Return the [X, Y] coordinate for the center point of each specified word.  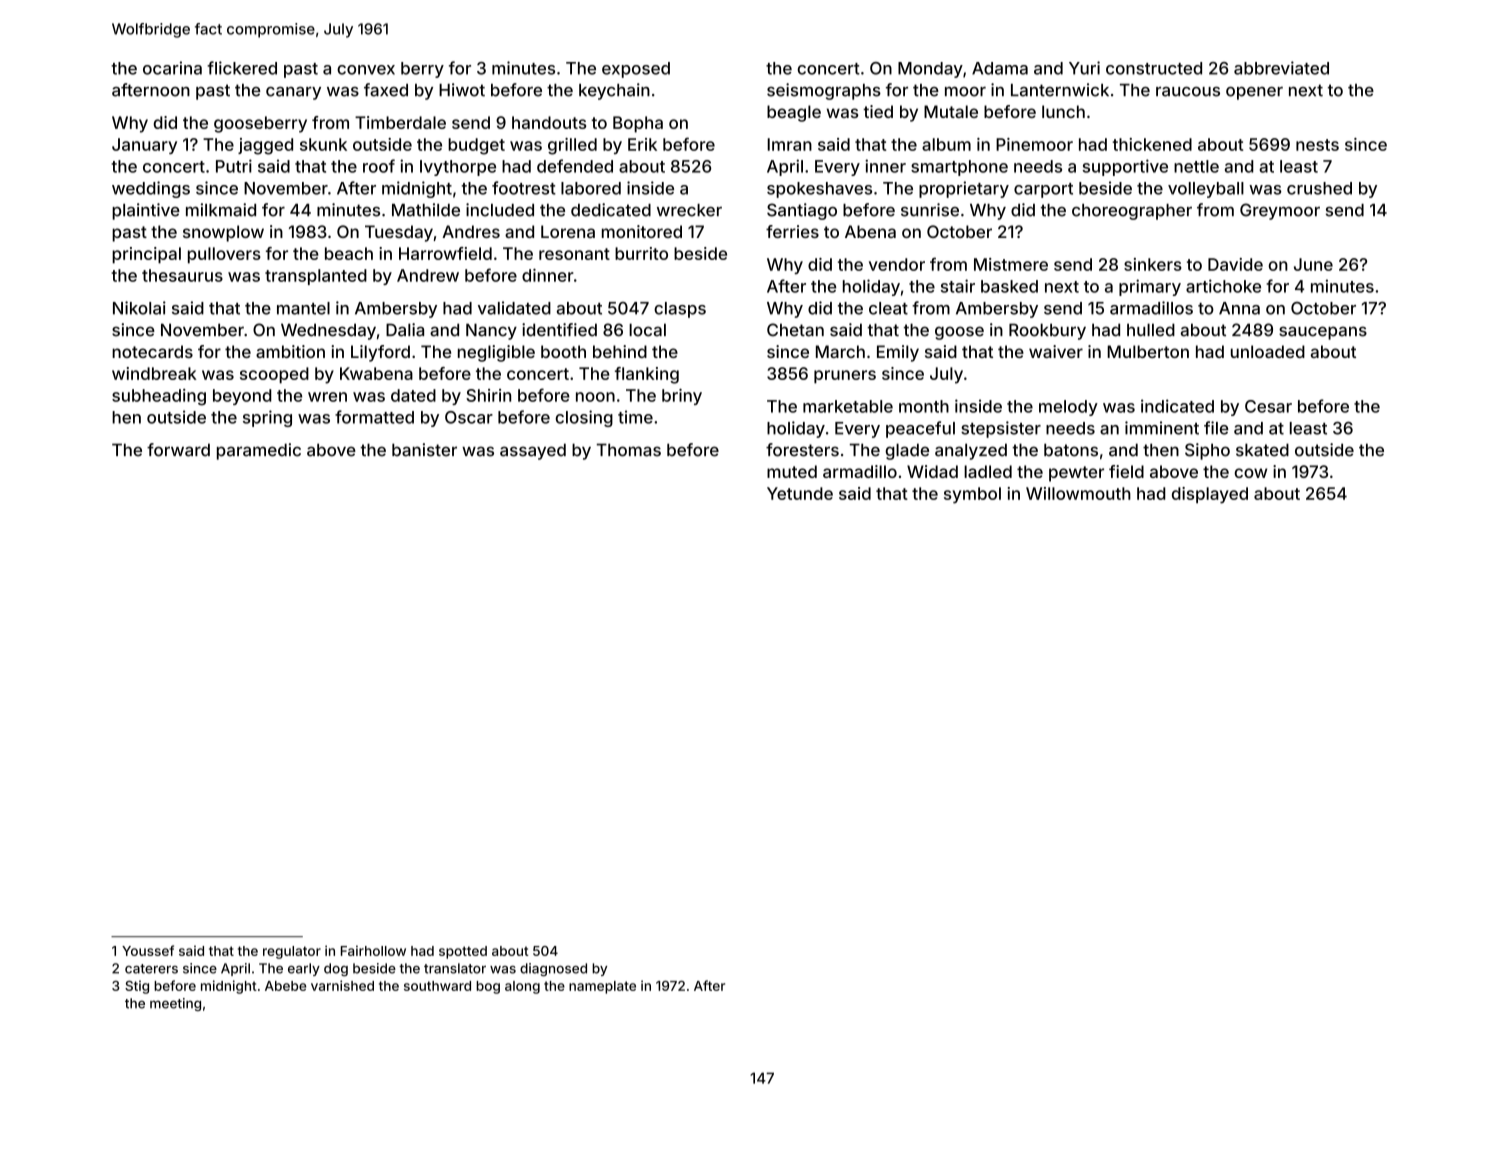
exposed [636, 70]
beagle [794, 113]
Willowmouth [1078, 493]
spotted [463, 952]
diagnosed [553, 969]
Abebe [285, 986]
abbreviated [1281, 68]
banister [424, 450]
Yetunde [800, 493]
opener [1254, 93]
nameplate [602, 987]
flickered [242, 68]
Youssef [148, 950]
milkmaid [221, 210]
